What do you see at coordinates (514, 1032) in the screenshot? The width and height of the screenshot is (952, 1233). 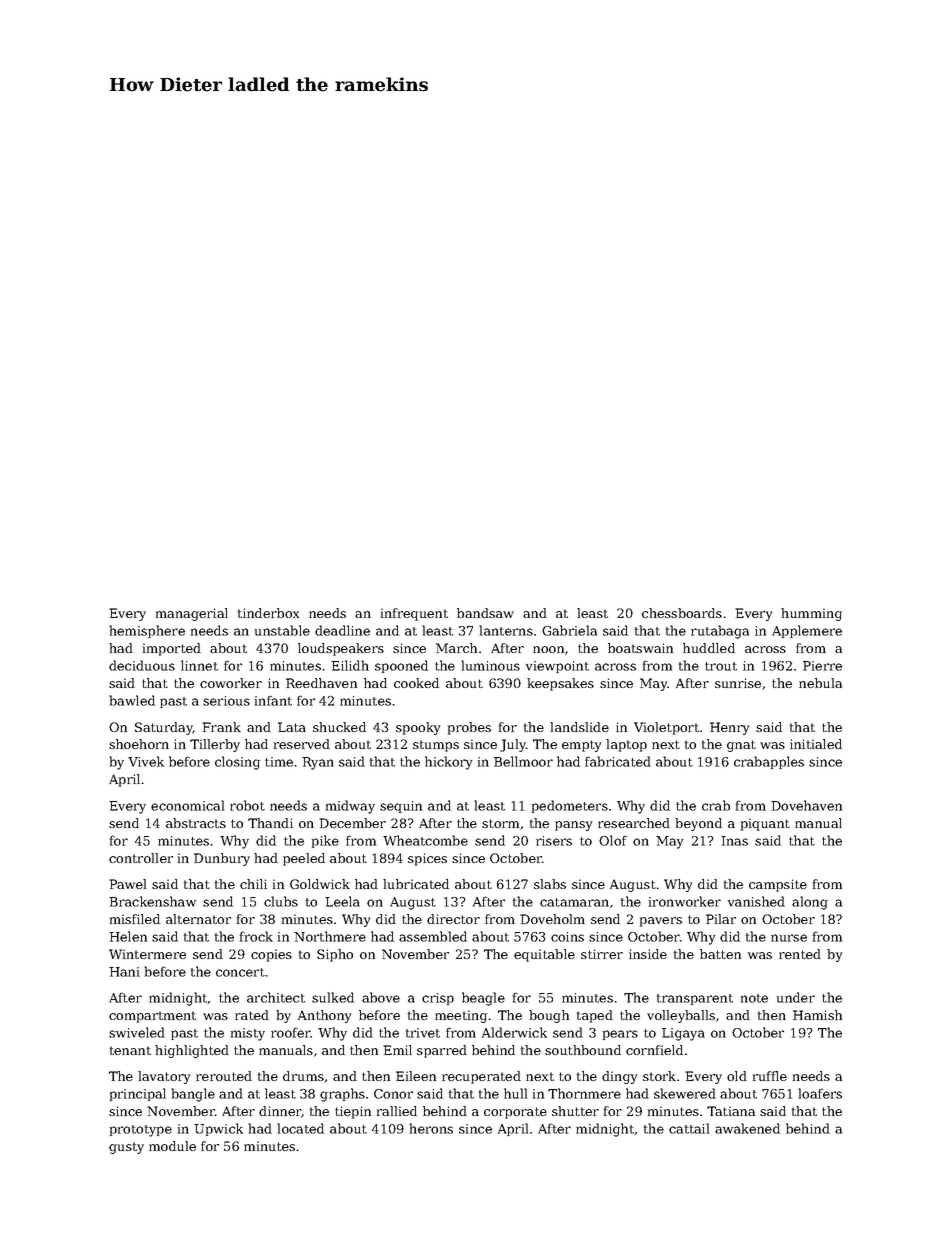 I see `Alderwick` at bounding box center [514, 1032].
